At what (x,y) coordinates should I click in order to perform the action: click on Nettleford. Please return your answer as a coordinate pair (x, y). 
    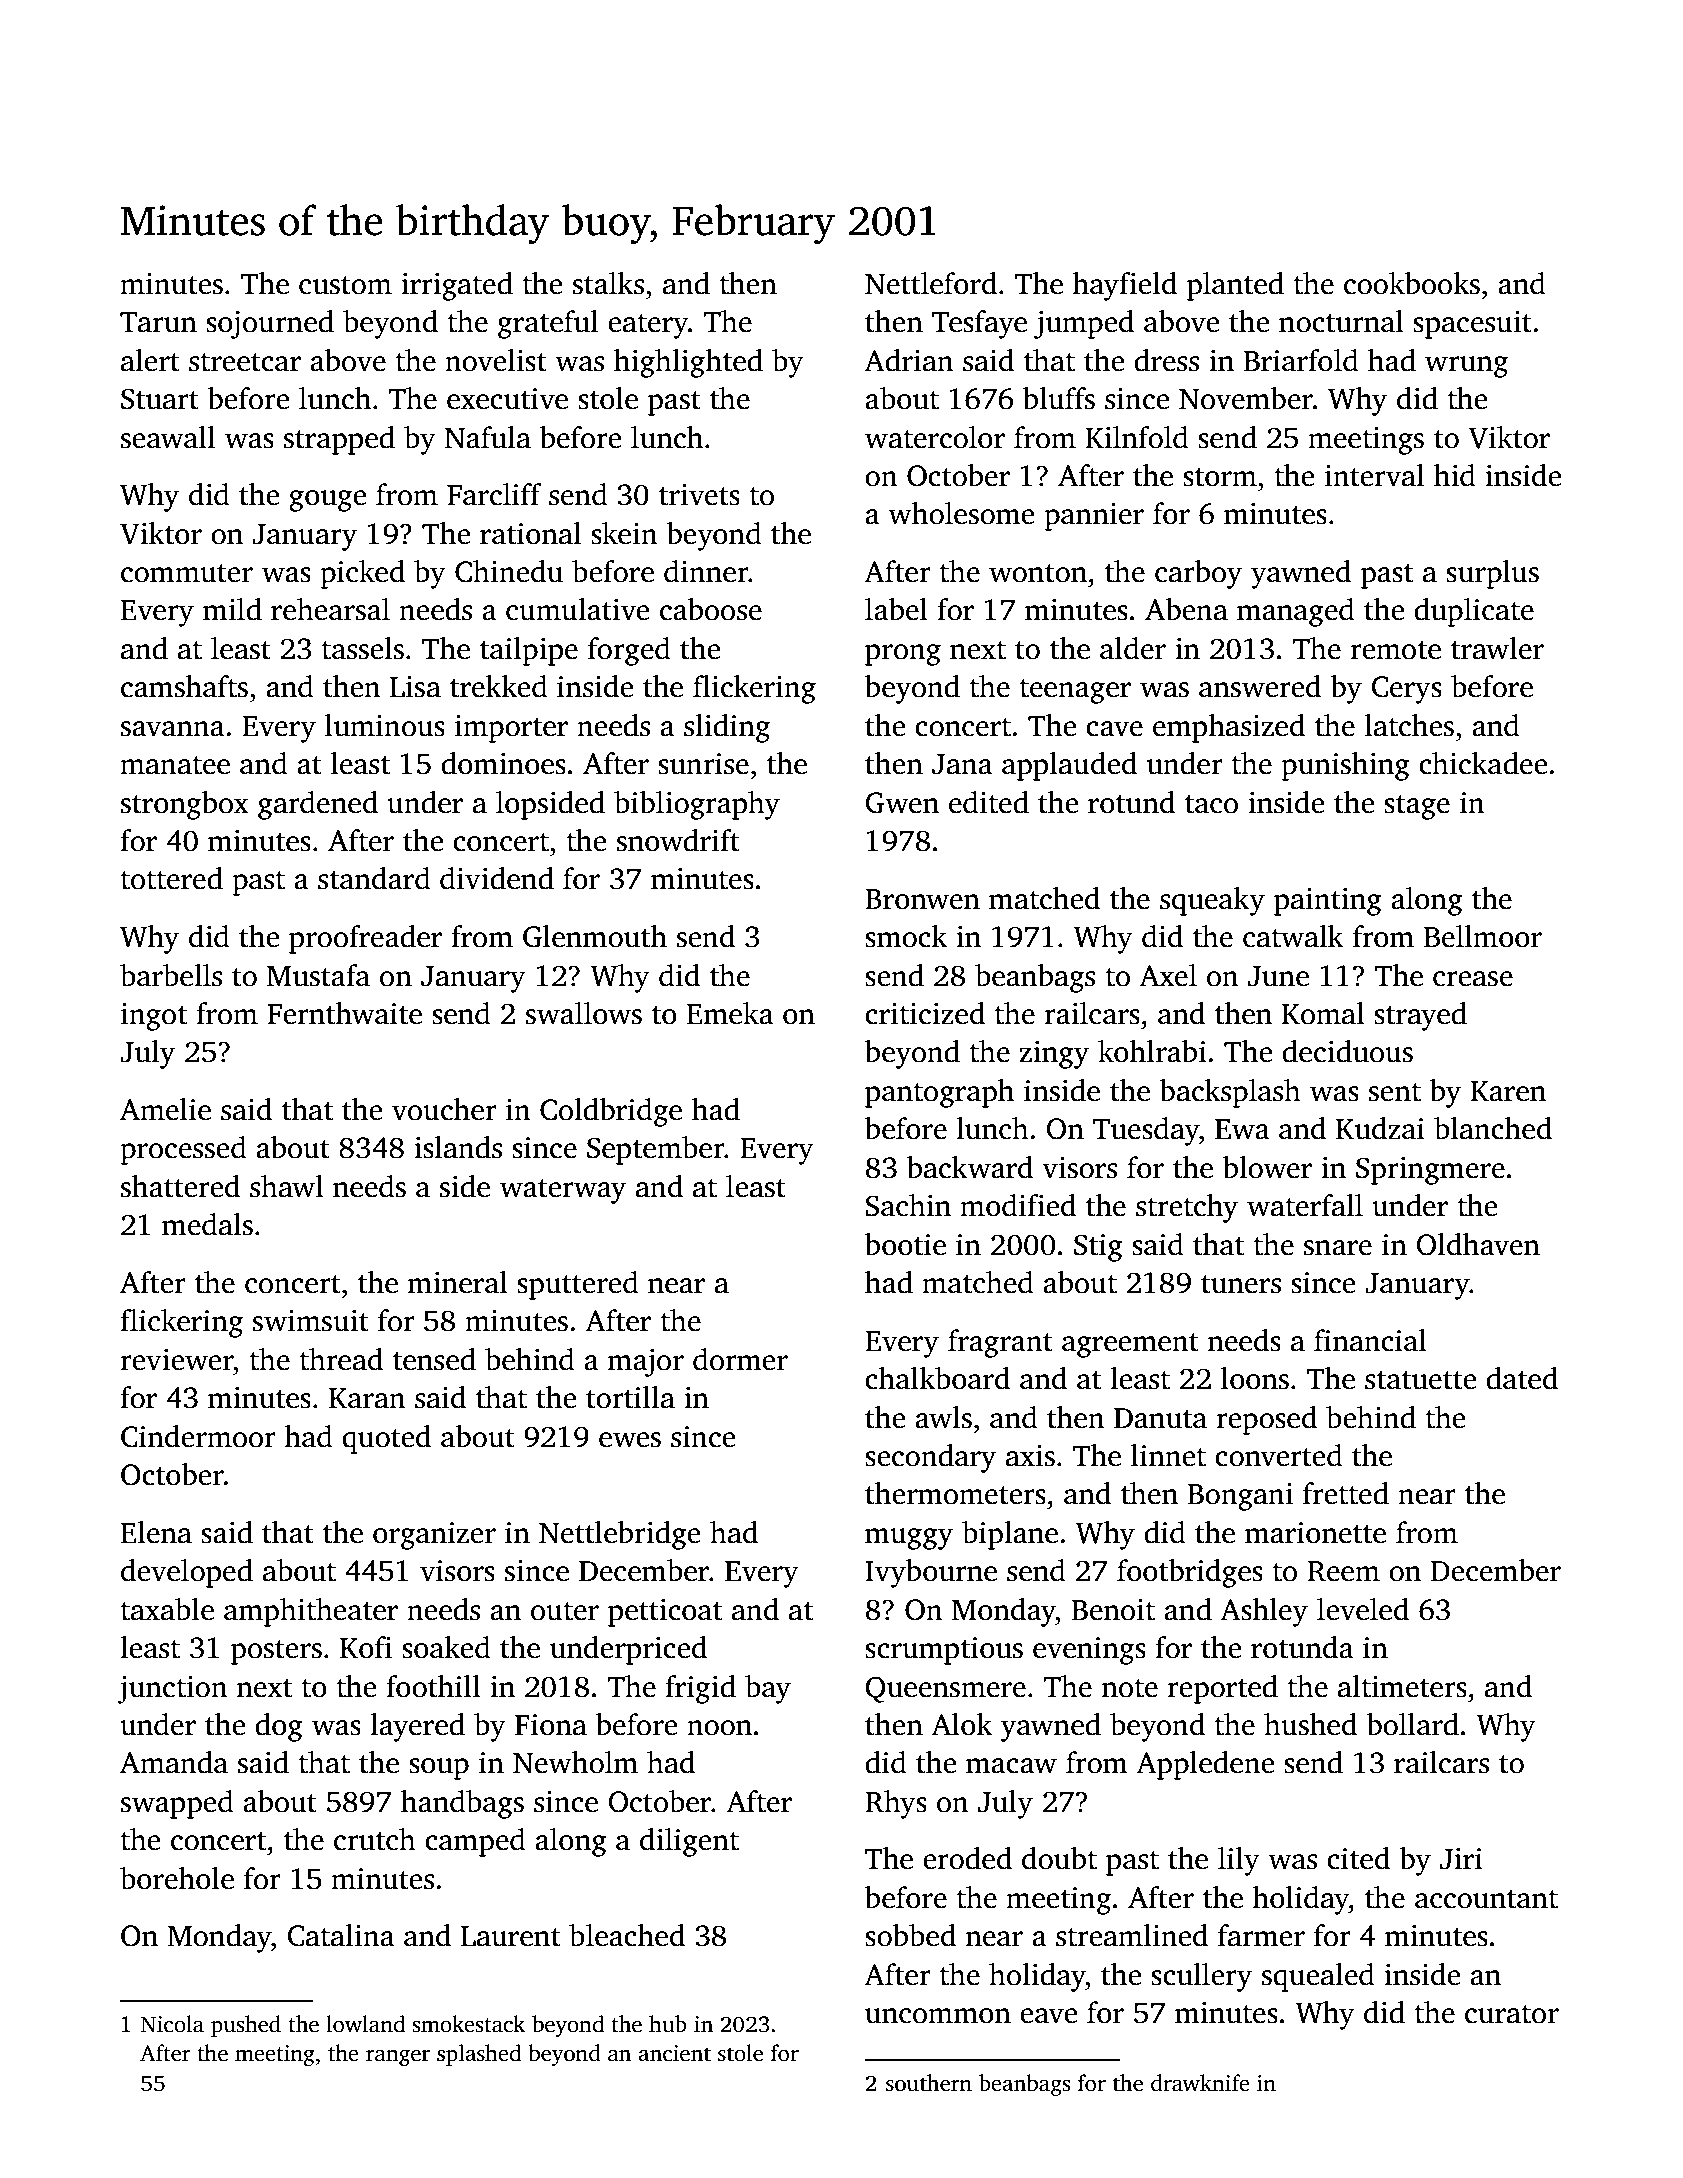
    Looking at the image, I should click on (931, 283).
